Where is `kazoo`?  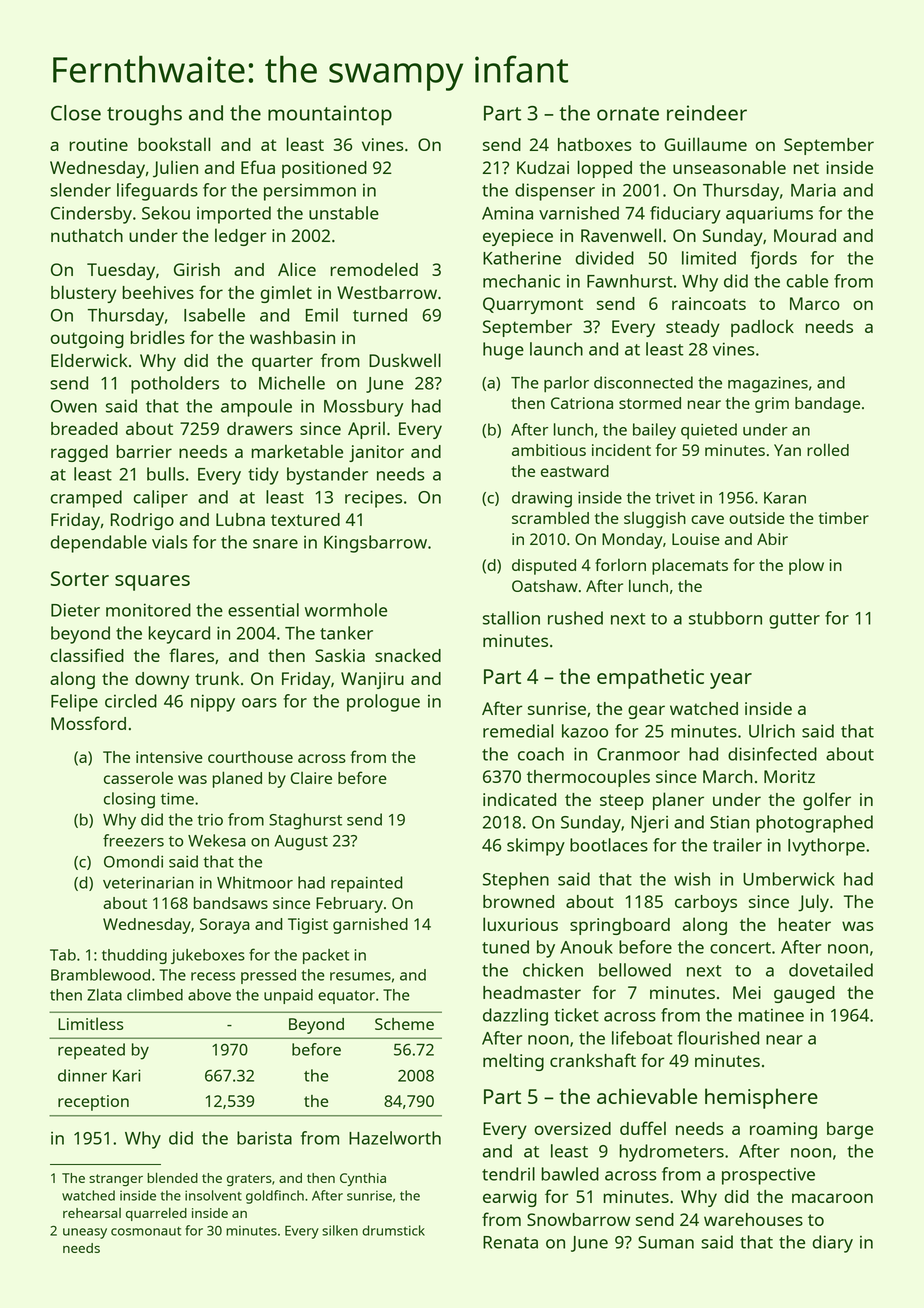
kazoo is located at coordinates (585, 731).
